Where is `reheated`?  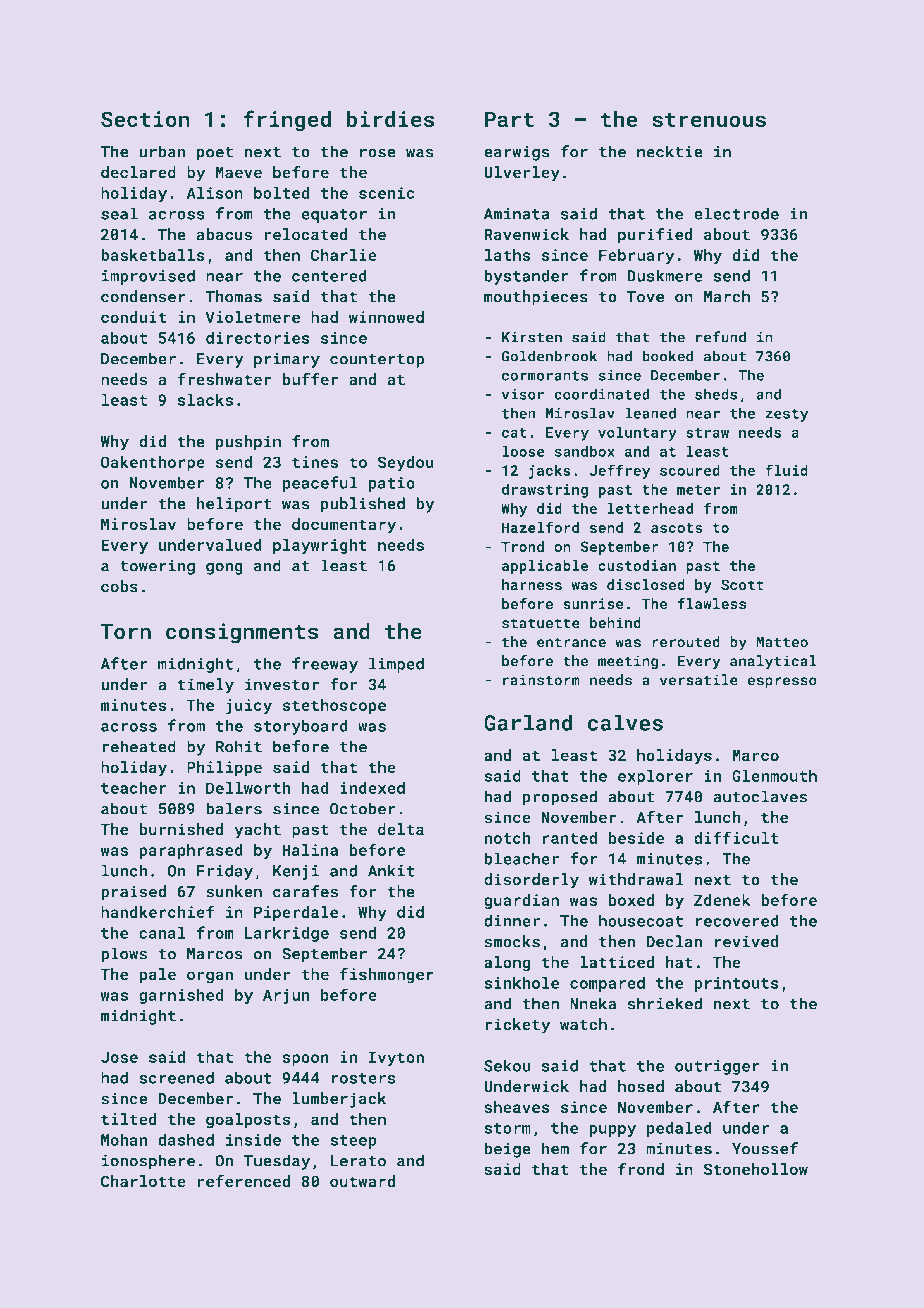 reheated is located at coordinates (139, 746).
